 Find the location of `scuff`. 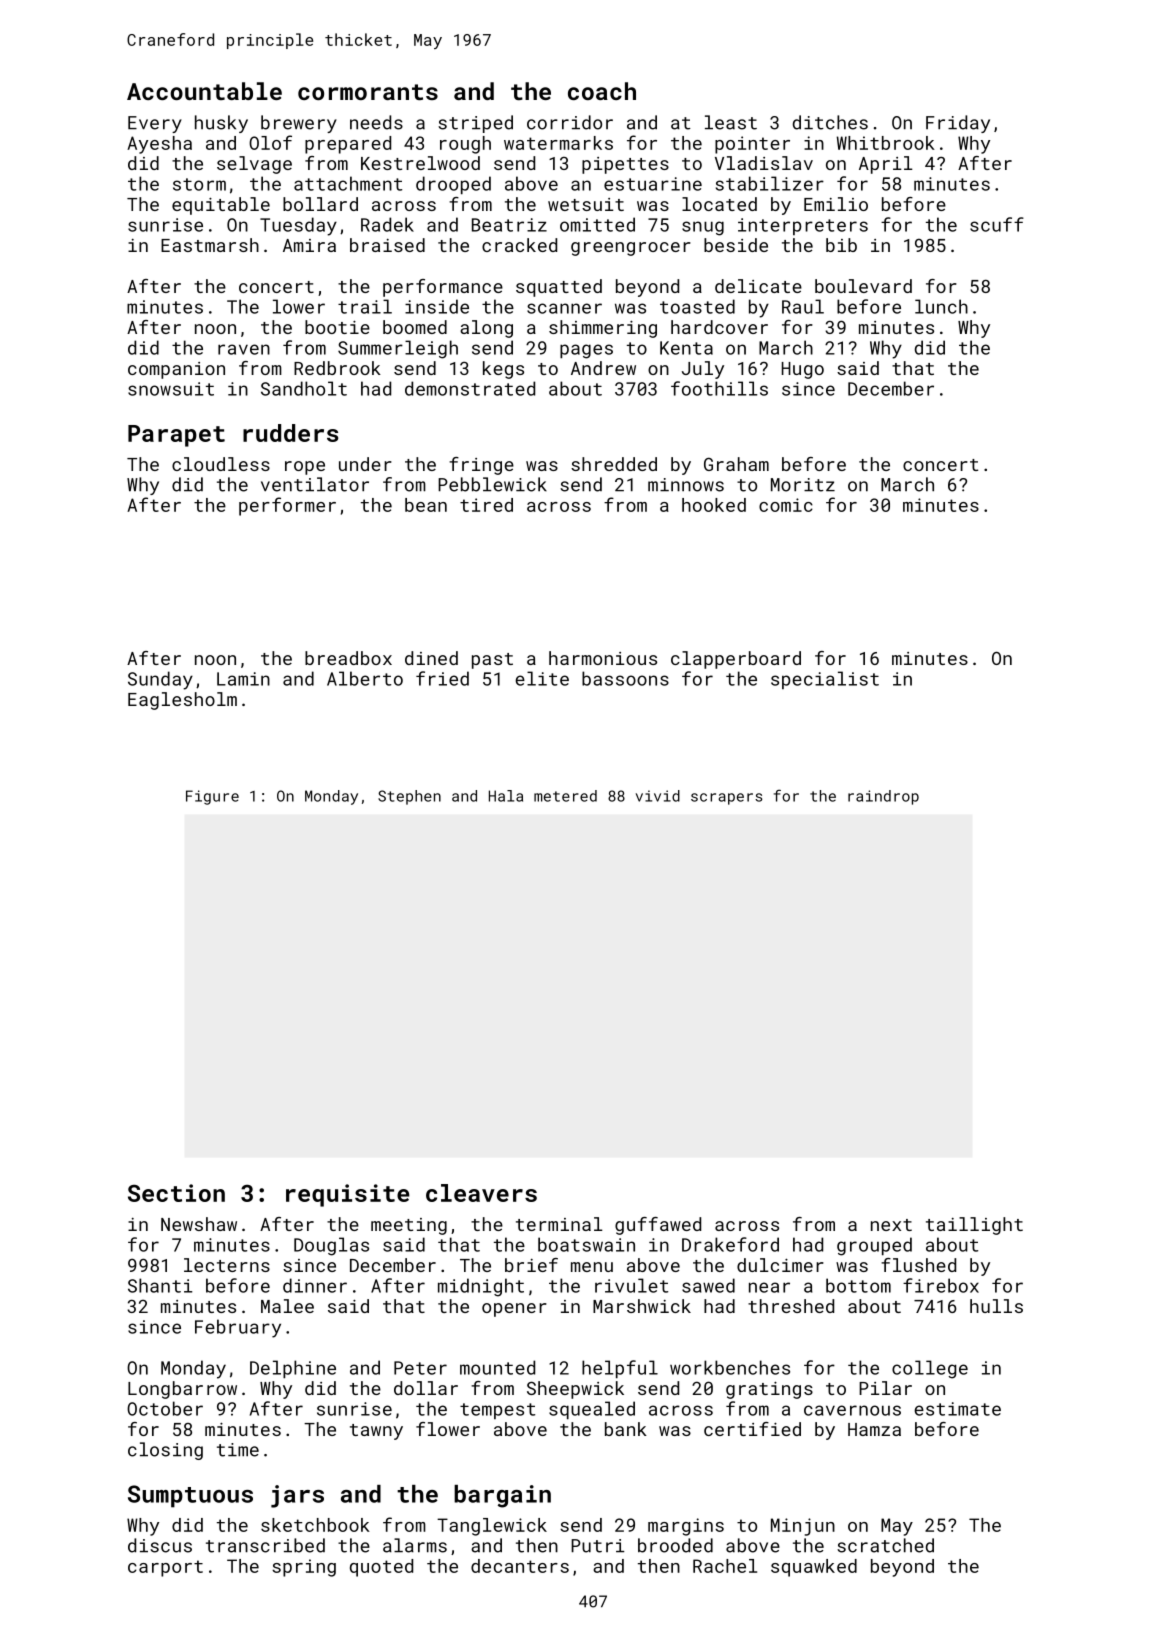

scuff is located at coordinates (997, 224).
